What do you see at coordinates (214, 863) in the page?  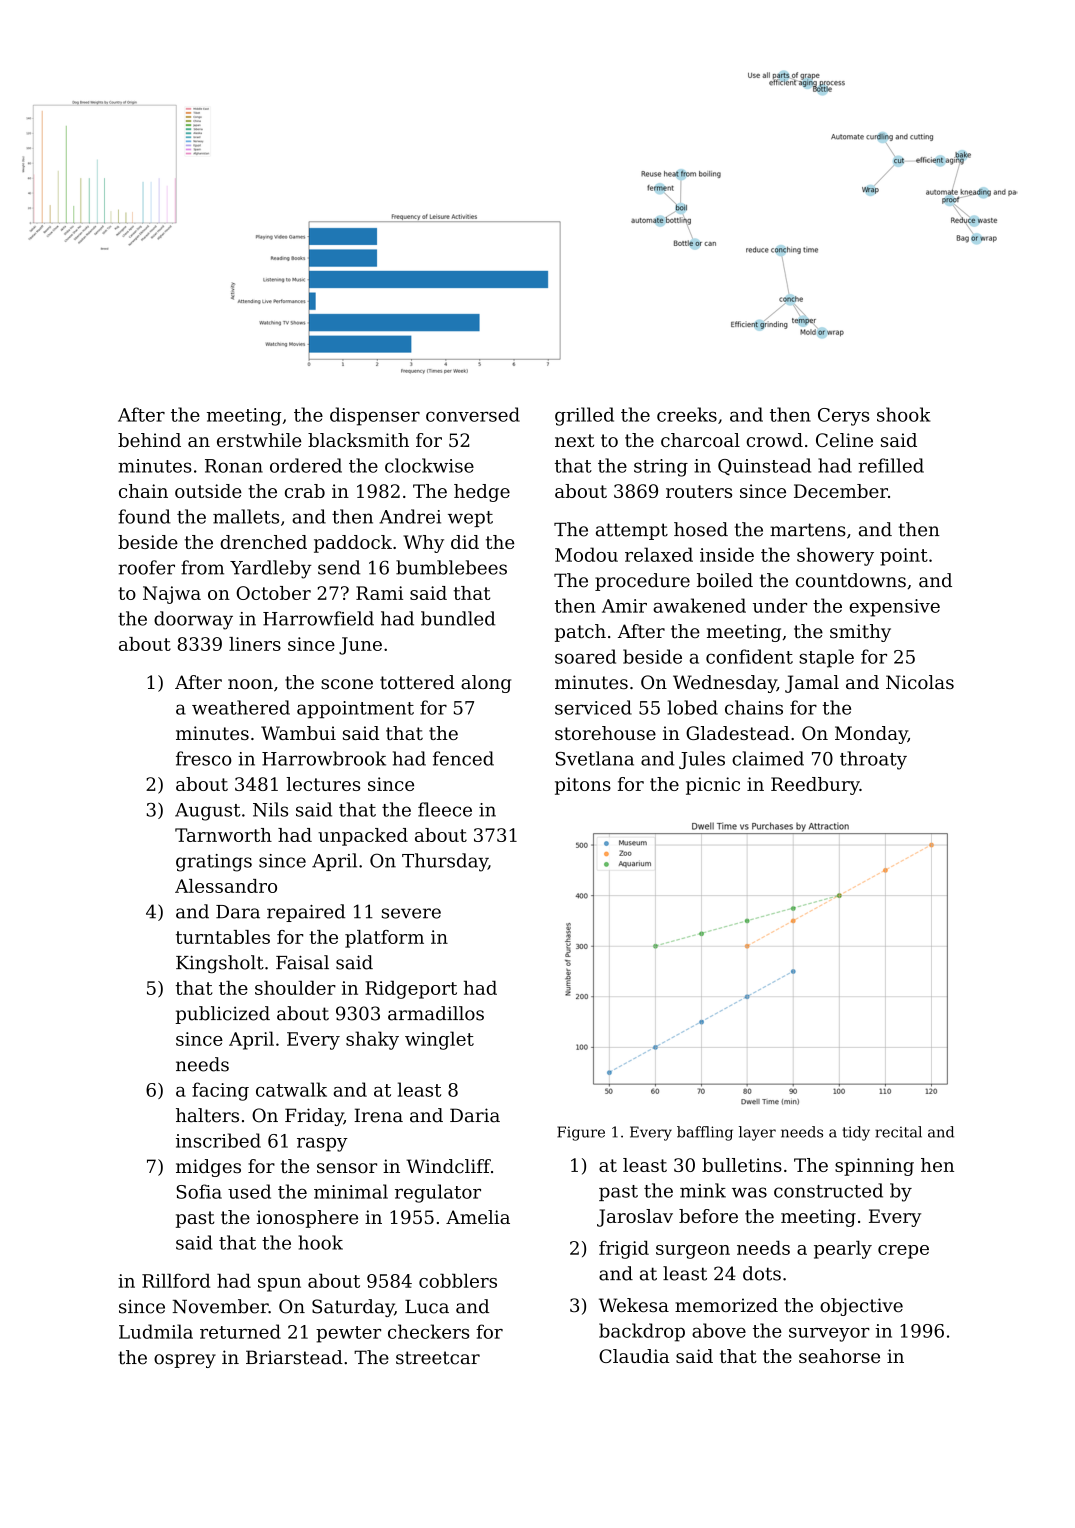 I see `gratings` at bounding box center [214, 863].
